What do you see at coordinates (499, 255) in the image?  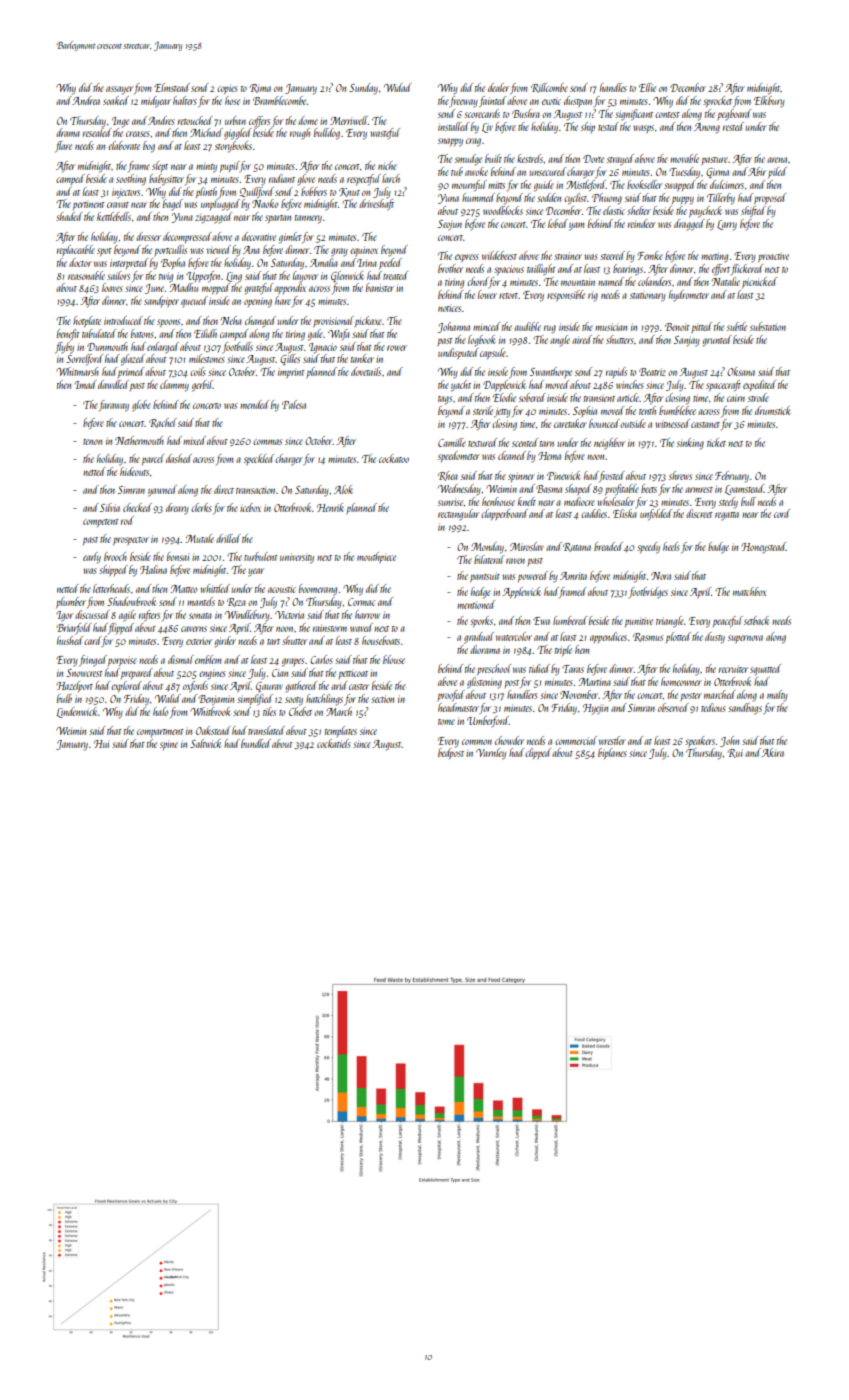 I see `wildebeest` at bounding box center [499, 255].
